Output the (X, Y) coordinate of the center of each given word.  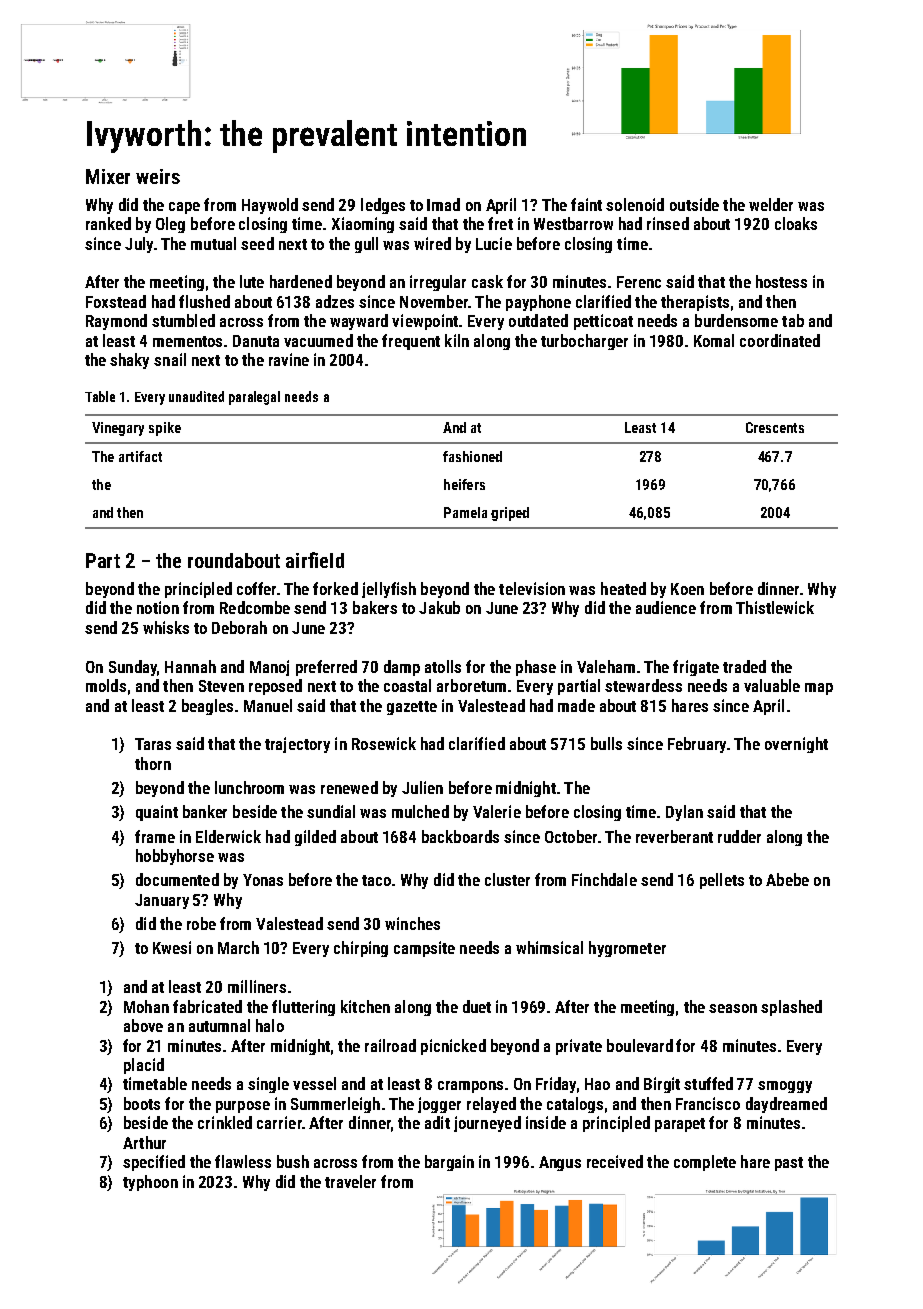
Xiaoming (363, 225)
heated (623, 588)
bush (293, 1161)
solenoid (635, 204)
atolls (443, 666)
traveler (350, 1181)
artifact (140, 456)
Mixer (108, 176)
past (789, 1164)
